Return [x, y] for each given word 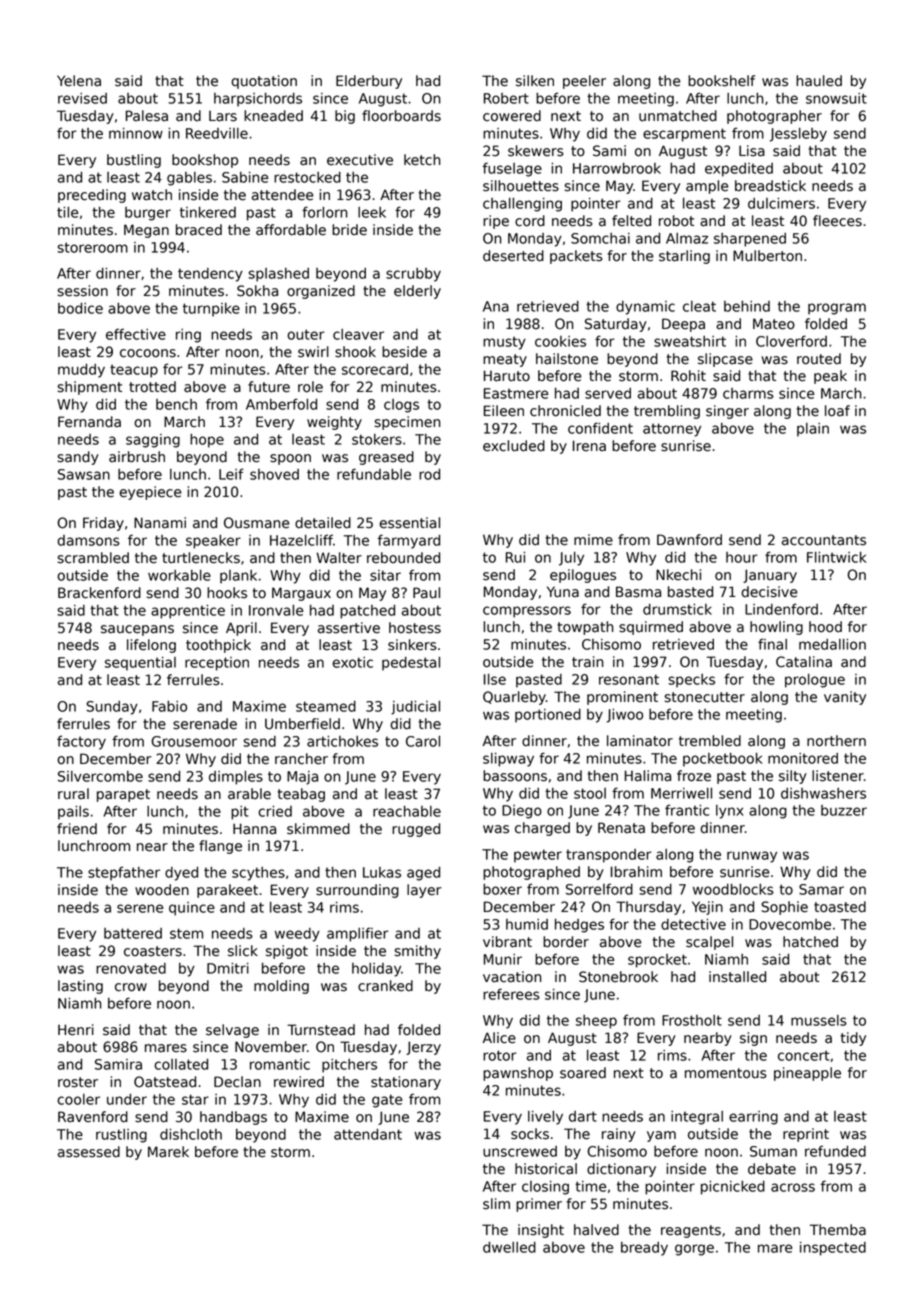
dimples [236, 778]
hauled [819, 81]
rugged [416, 830]
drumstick [677, 609]
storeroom [92, 247]
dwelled [509, 1247]
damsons [88, 540]
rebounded [403, 558]
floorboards [401, 116]
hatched [810, 942]
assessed [89, 1152]
